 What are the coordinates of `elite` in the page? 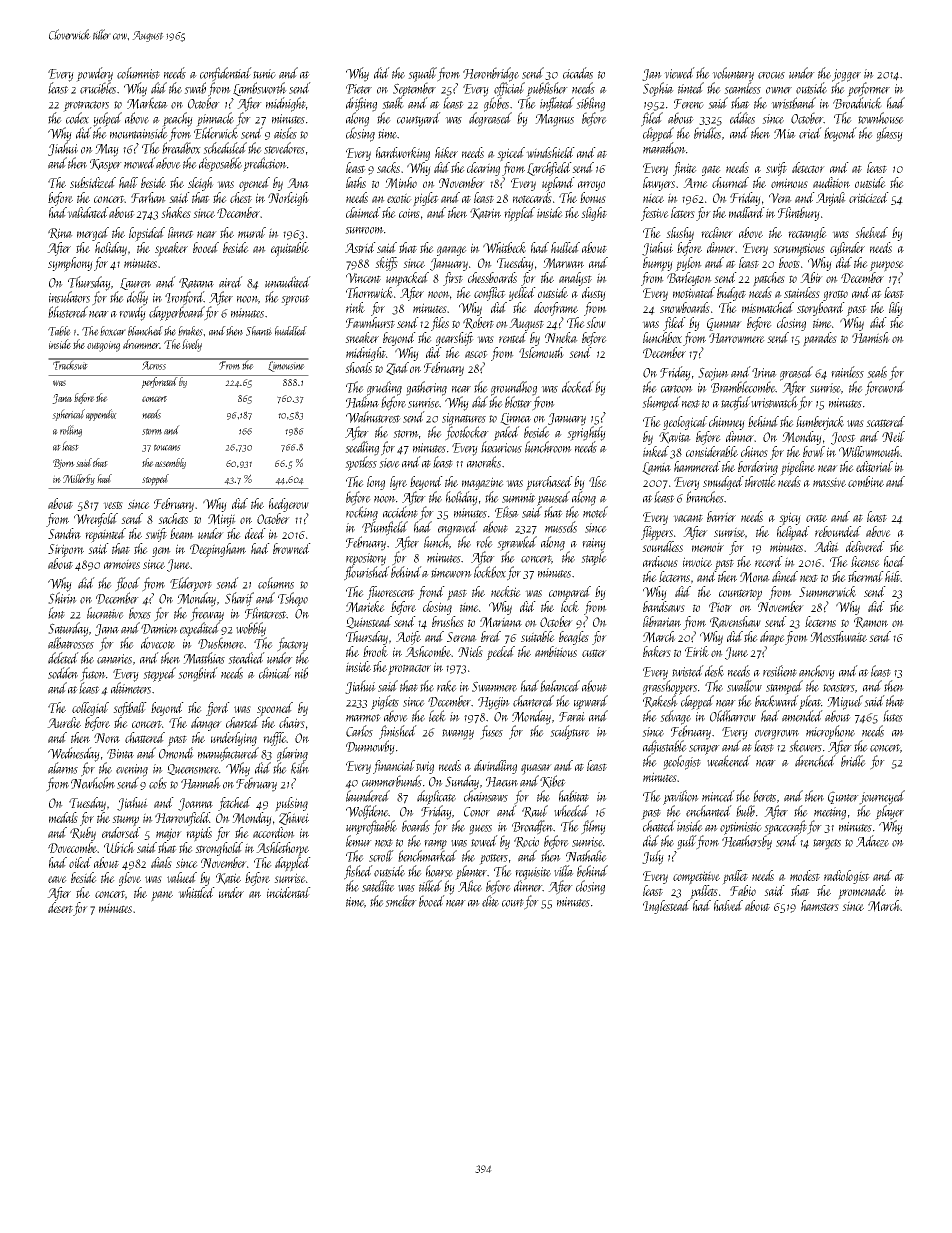 It's located at (490, 901).
